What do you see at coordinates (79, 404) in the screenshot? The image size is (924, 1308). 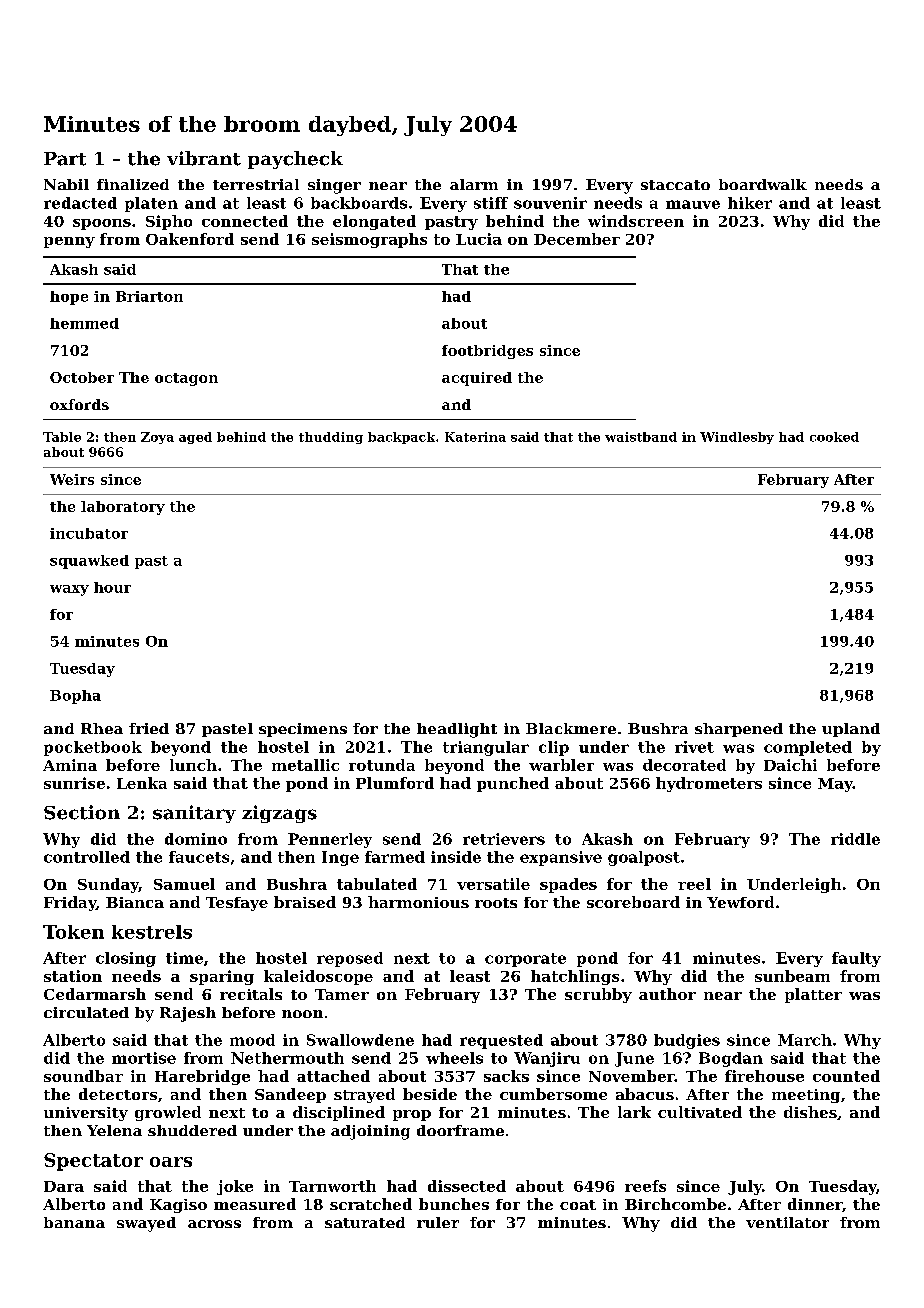 I see `oxfords` at bounding box center [79, 404].
